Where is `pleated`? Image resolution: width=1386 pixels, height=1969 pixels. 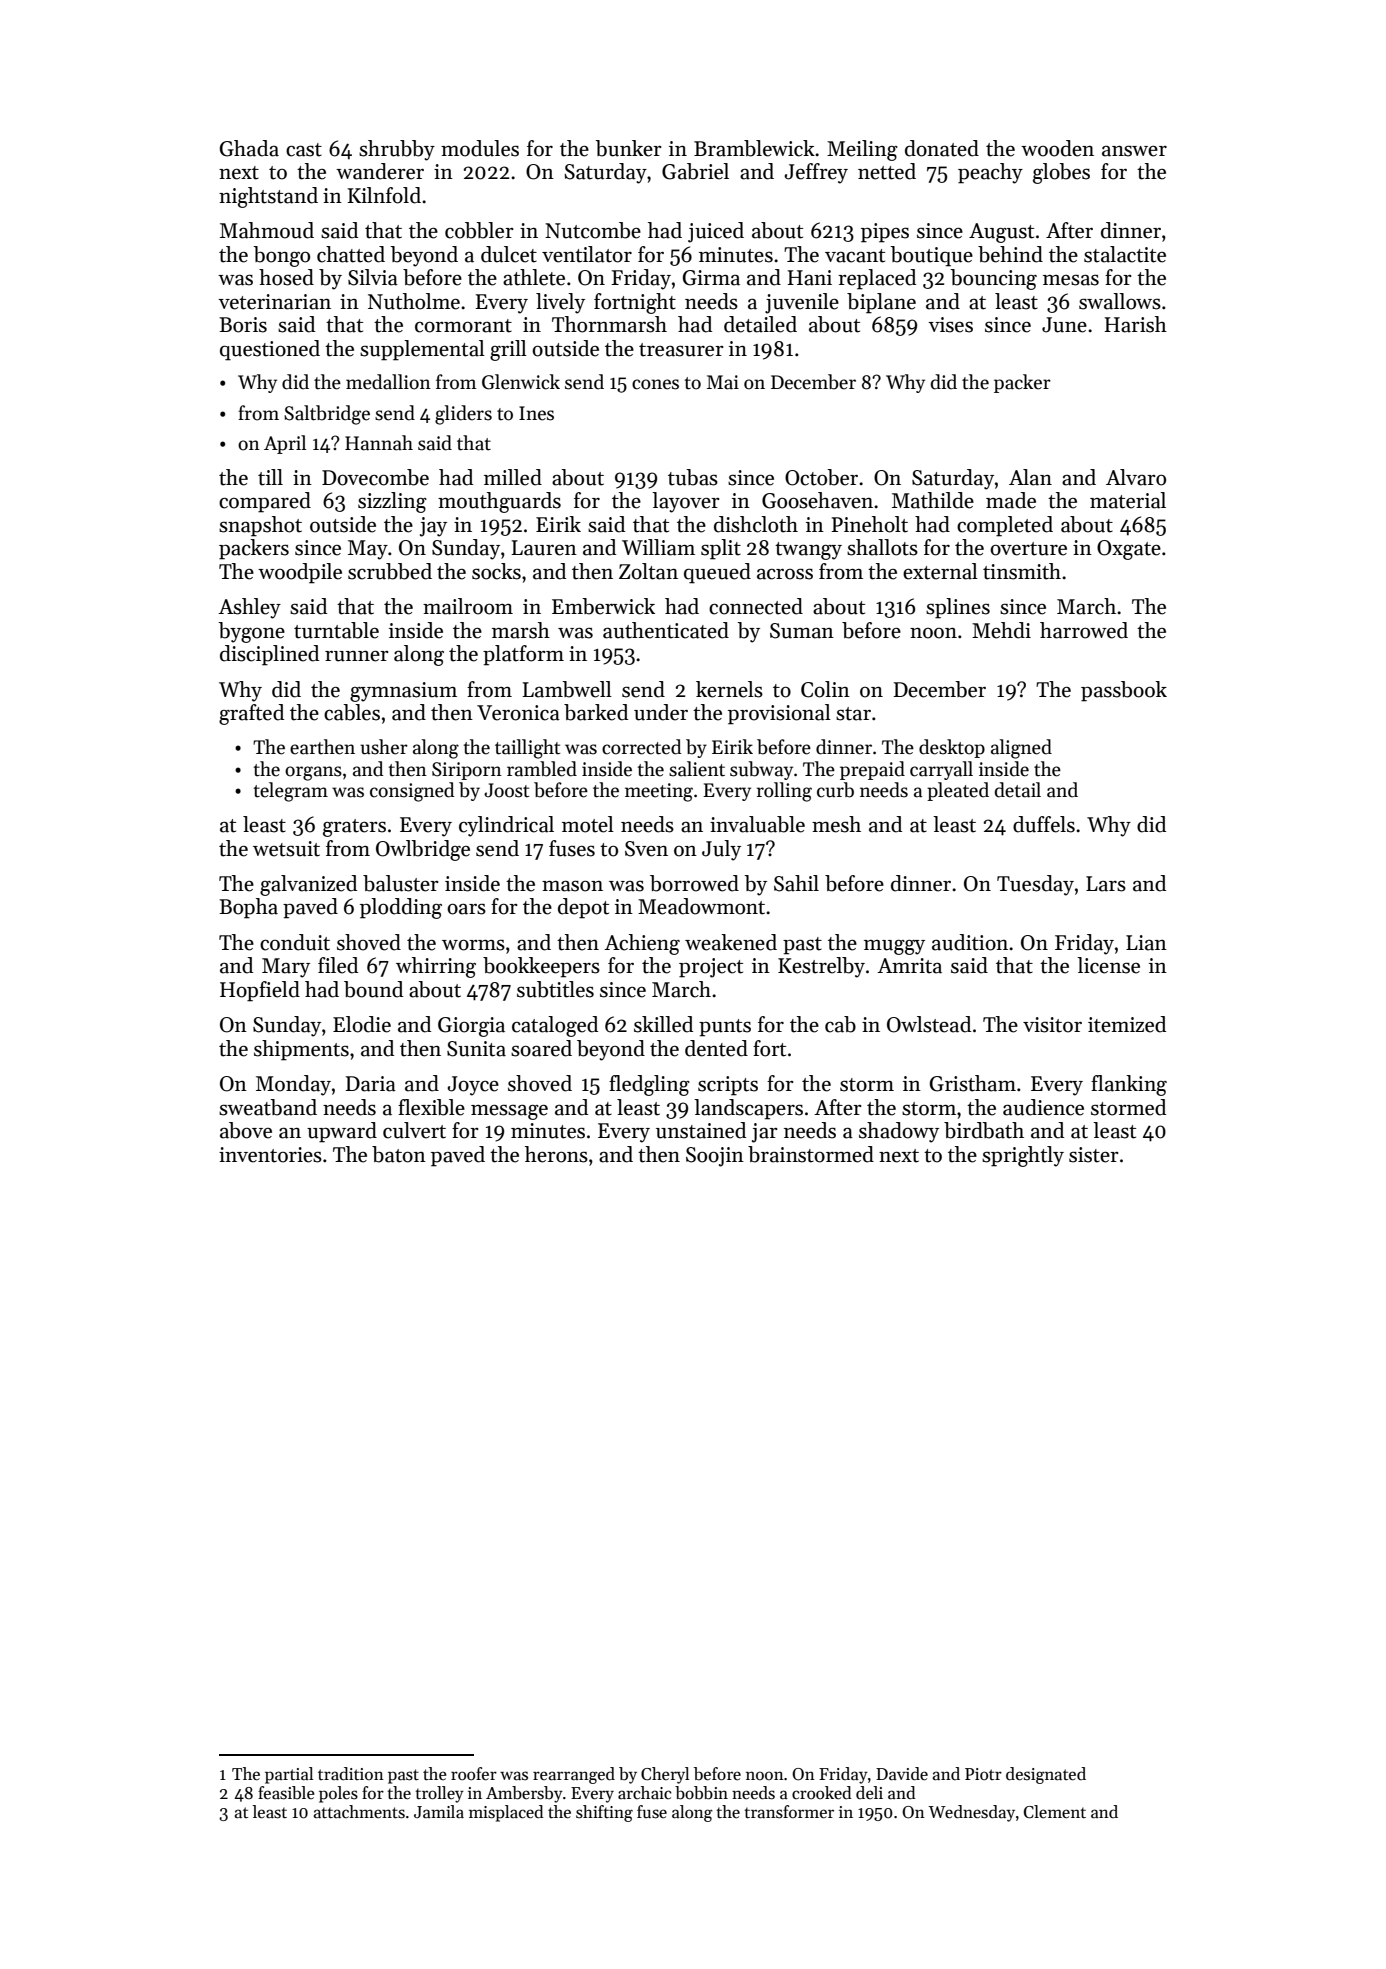 pleated is located at coordinates (958, 791).
